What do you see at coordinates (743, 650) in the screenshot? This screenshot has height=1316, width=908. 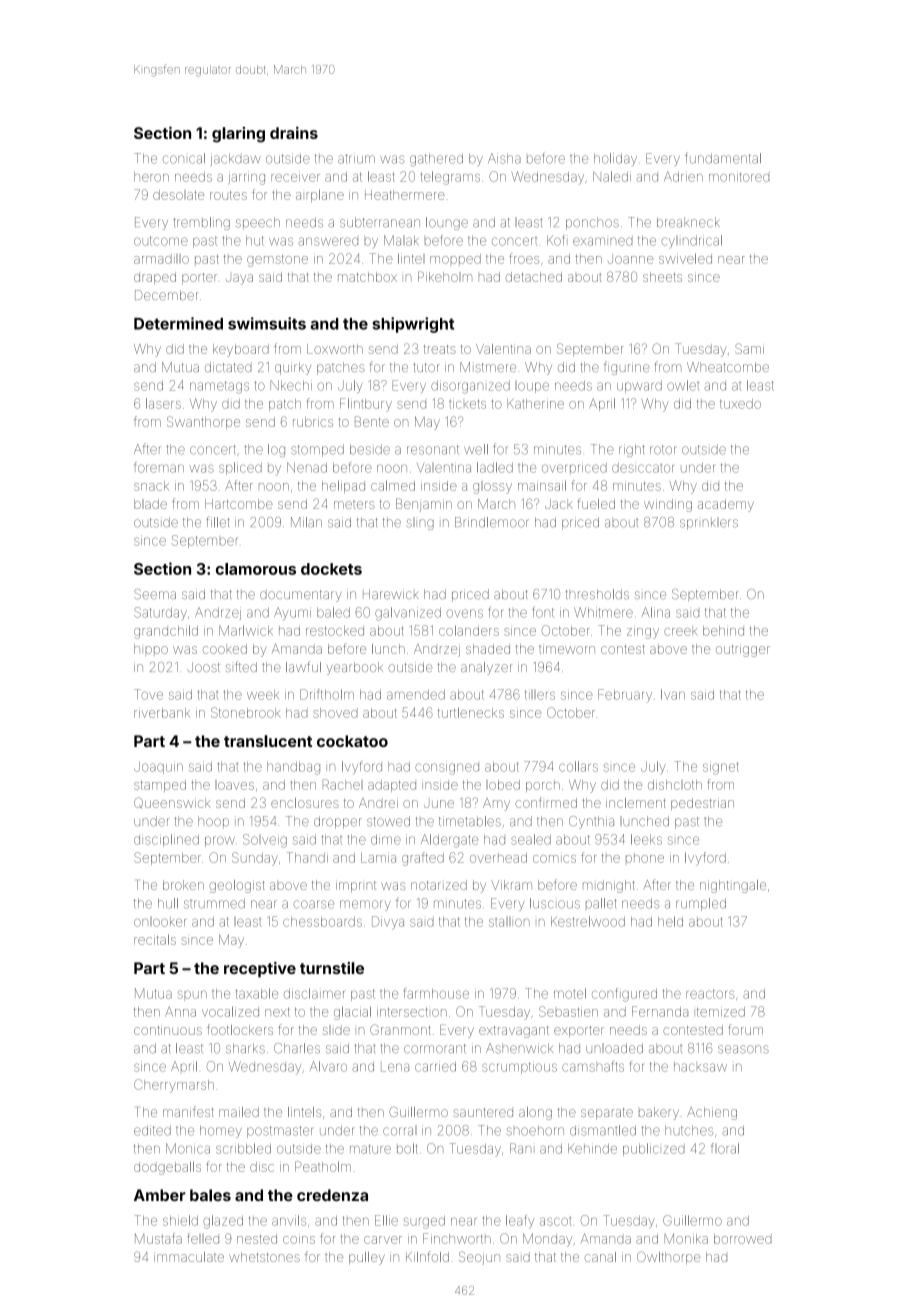 I see `outrigger` at bounding box center [743, 650].
